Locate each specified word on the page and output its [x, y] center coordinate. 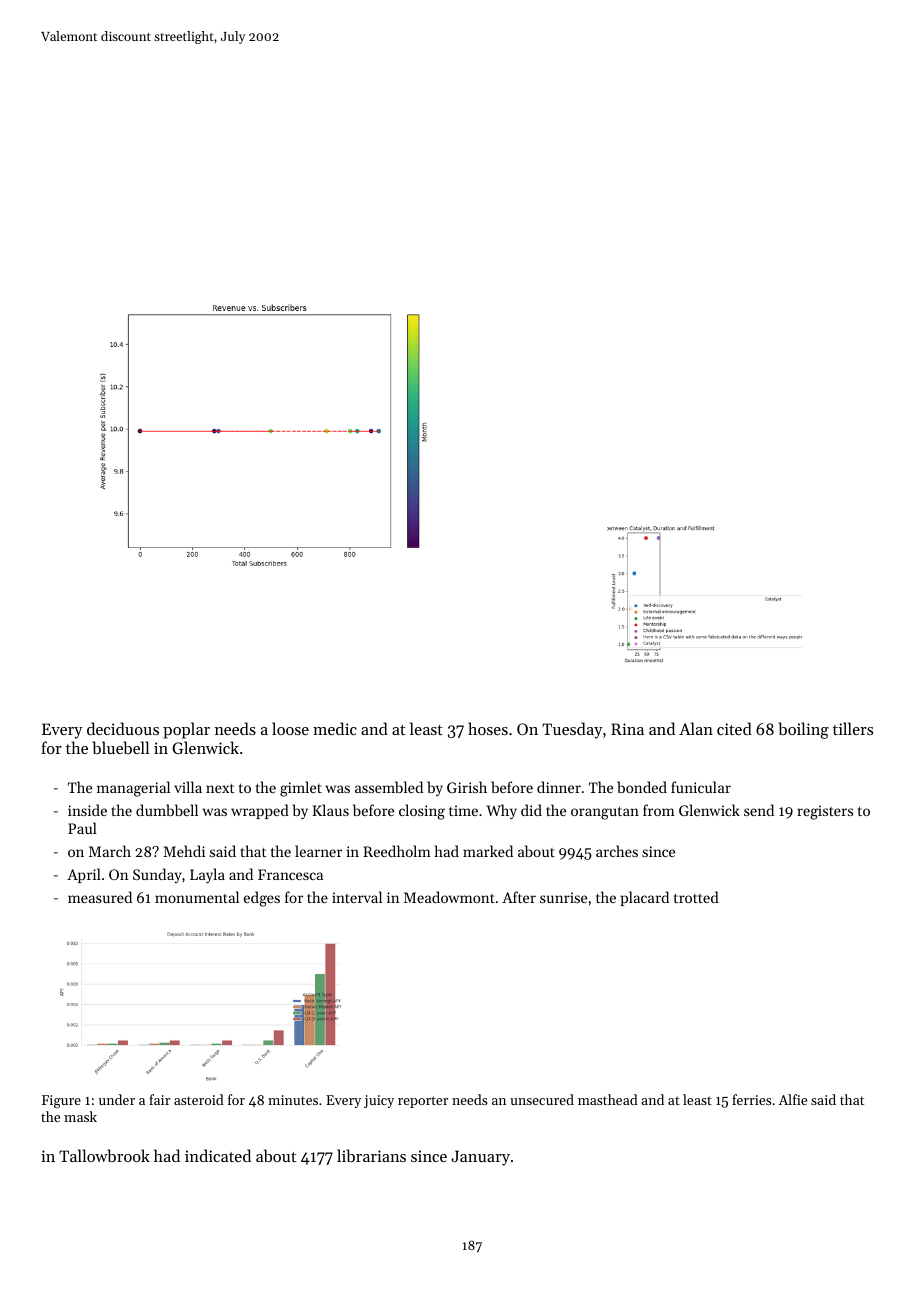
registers [825, 812]
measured [100, 897]
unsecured [542, 1099]
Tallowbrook [104, 1155]
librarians [371, 1155]
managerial [133, 789]
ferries [751, 1099]
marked [488, 851]
